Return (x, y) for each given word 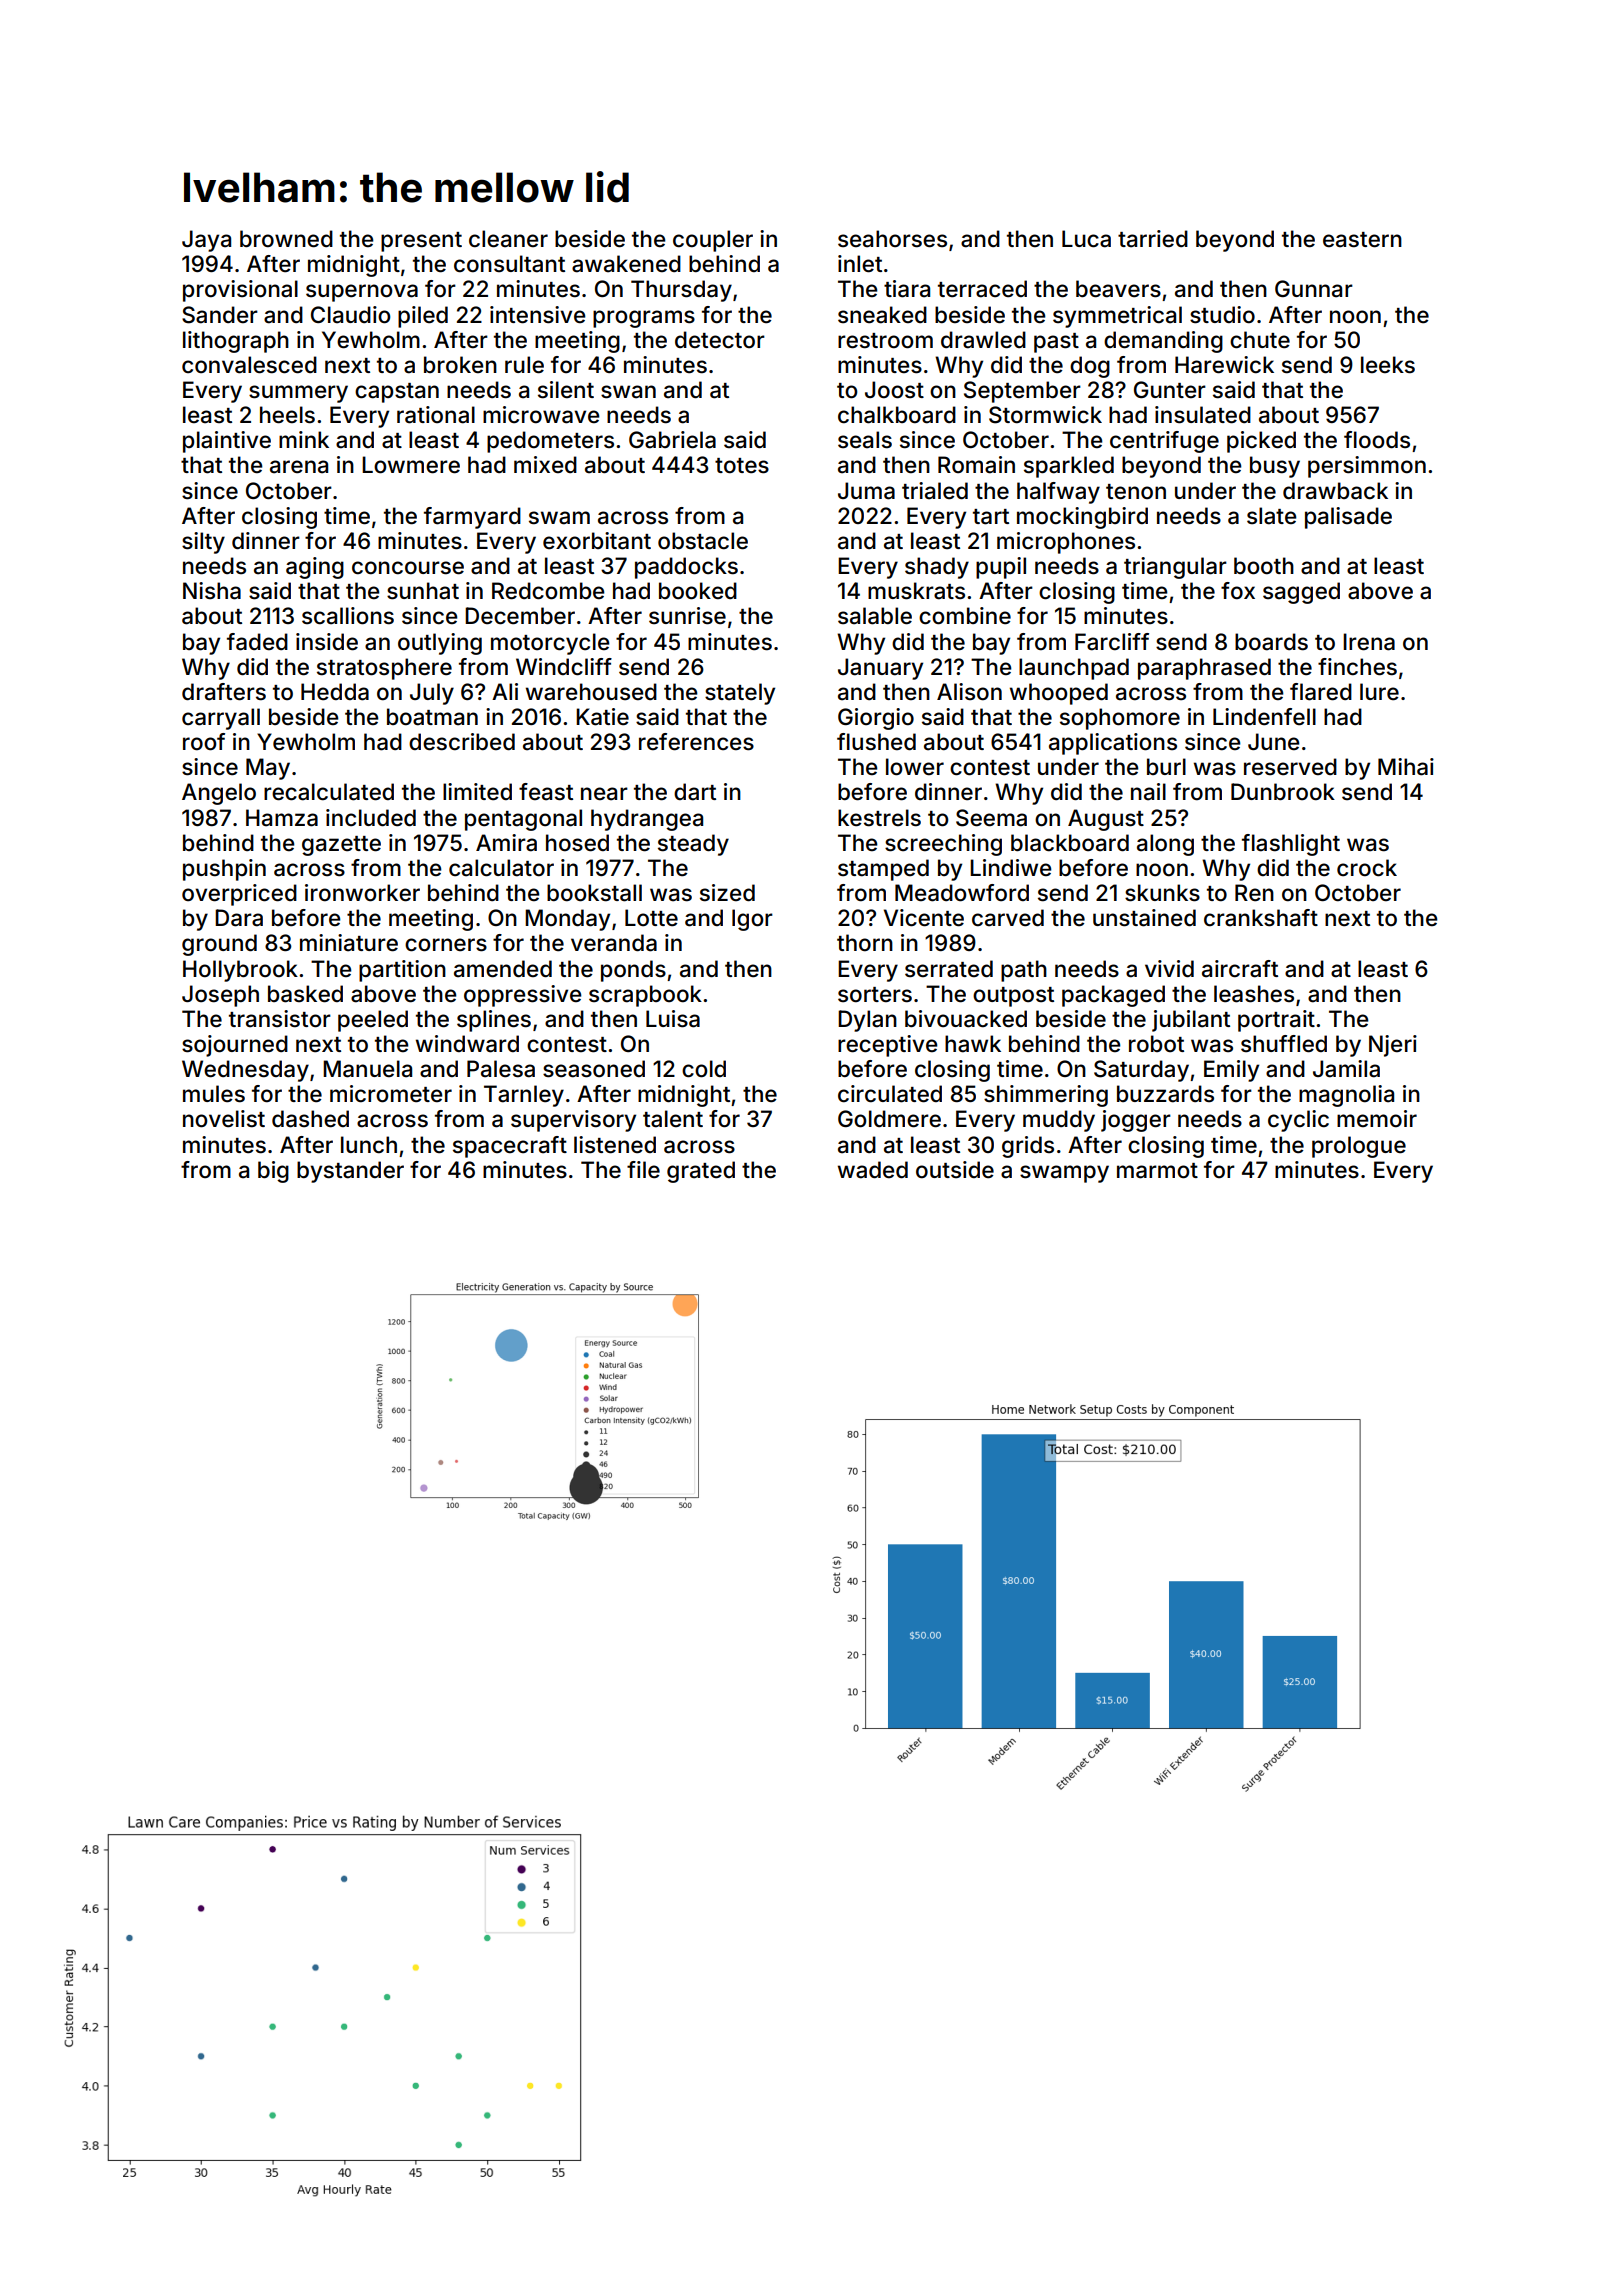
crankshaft (1261, 918)
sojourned (235, 1046)
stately (740, 694)
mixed (545, 465)
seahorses (892, 239)
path (1024, 971)
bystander (350, 1172)
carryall (221, 719)
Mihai (1406, 767)
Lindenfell (1264, 717)
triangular (1175, 568)
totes (742, 466)
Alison (969, 692)
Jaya (206, 241)
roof (204, 742)
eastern (1362, 240)
